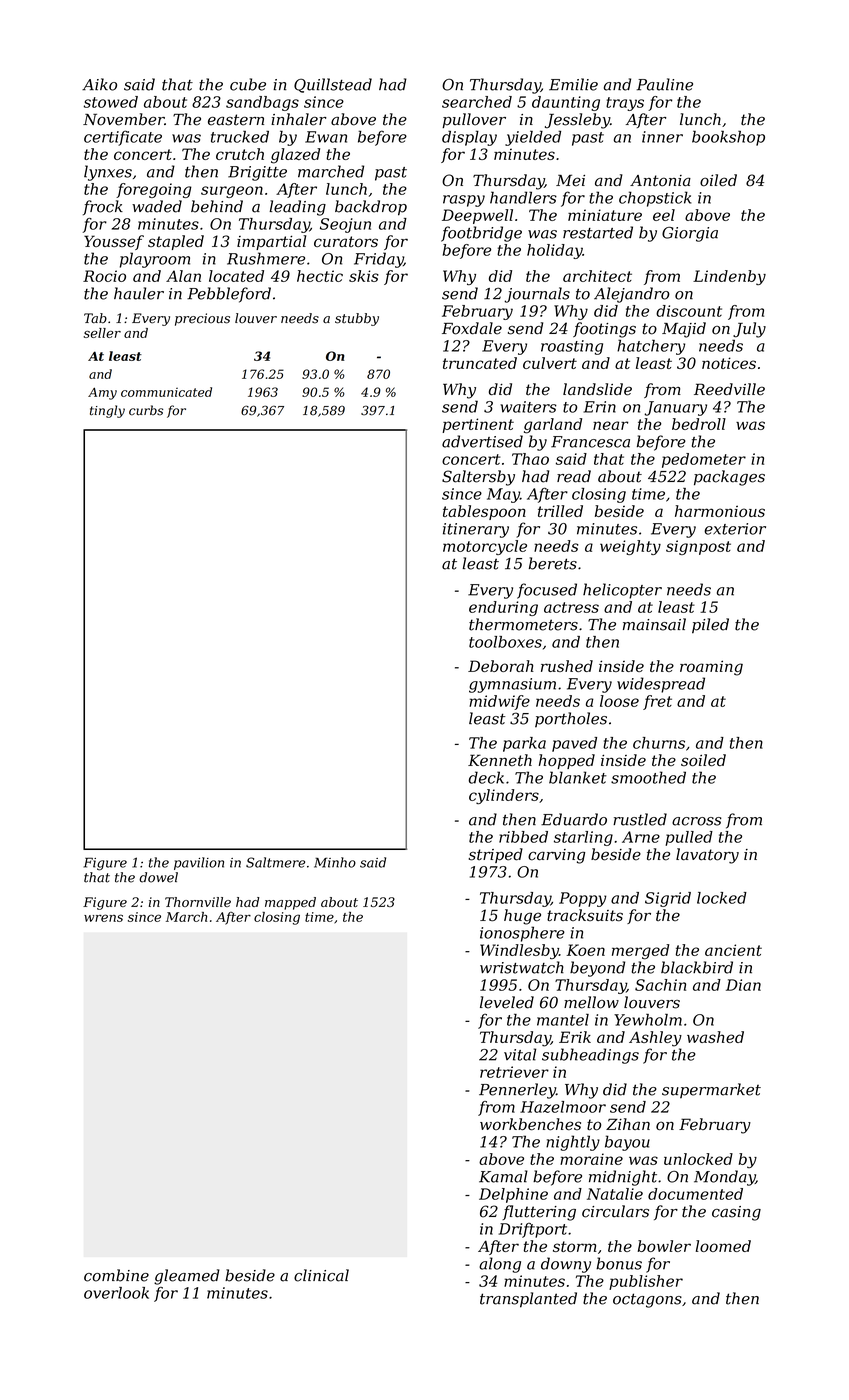 Image resolution: width=849 pixels, height=1400 pixels. I want to click on huge, so click(522, 917).
